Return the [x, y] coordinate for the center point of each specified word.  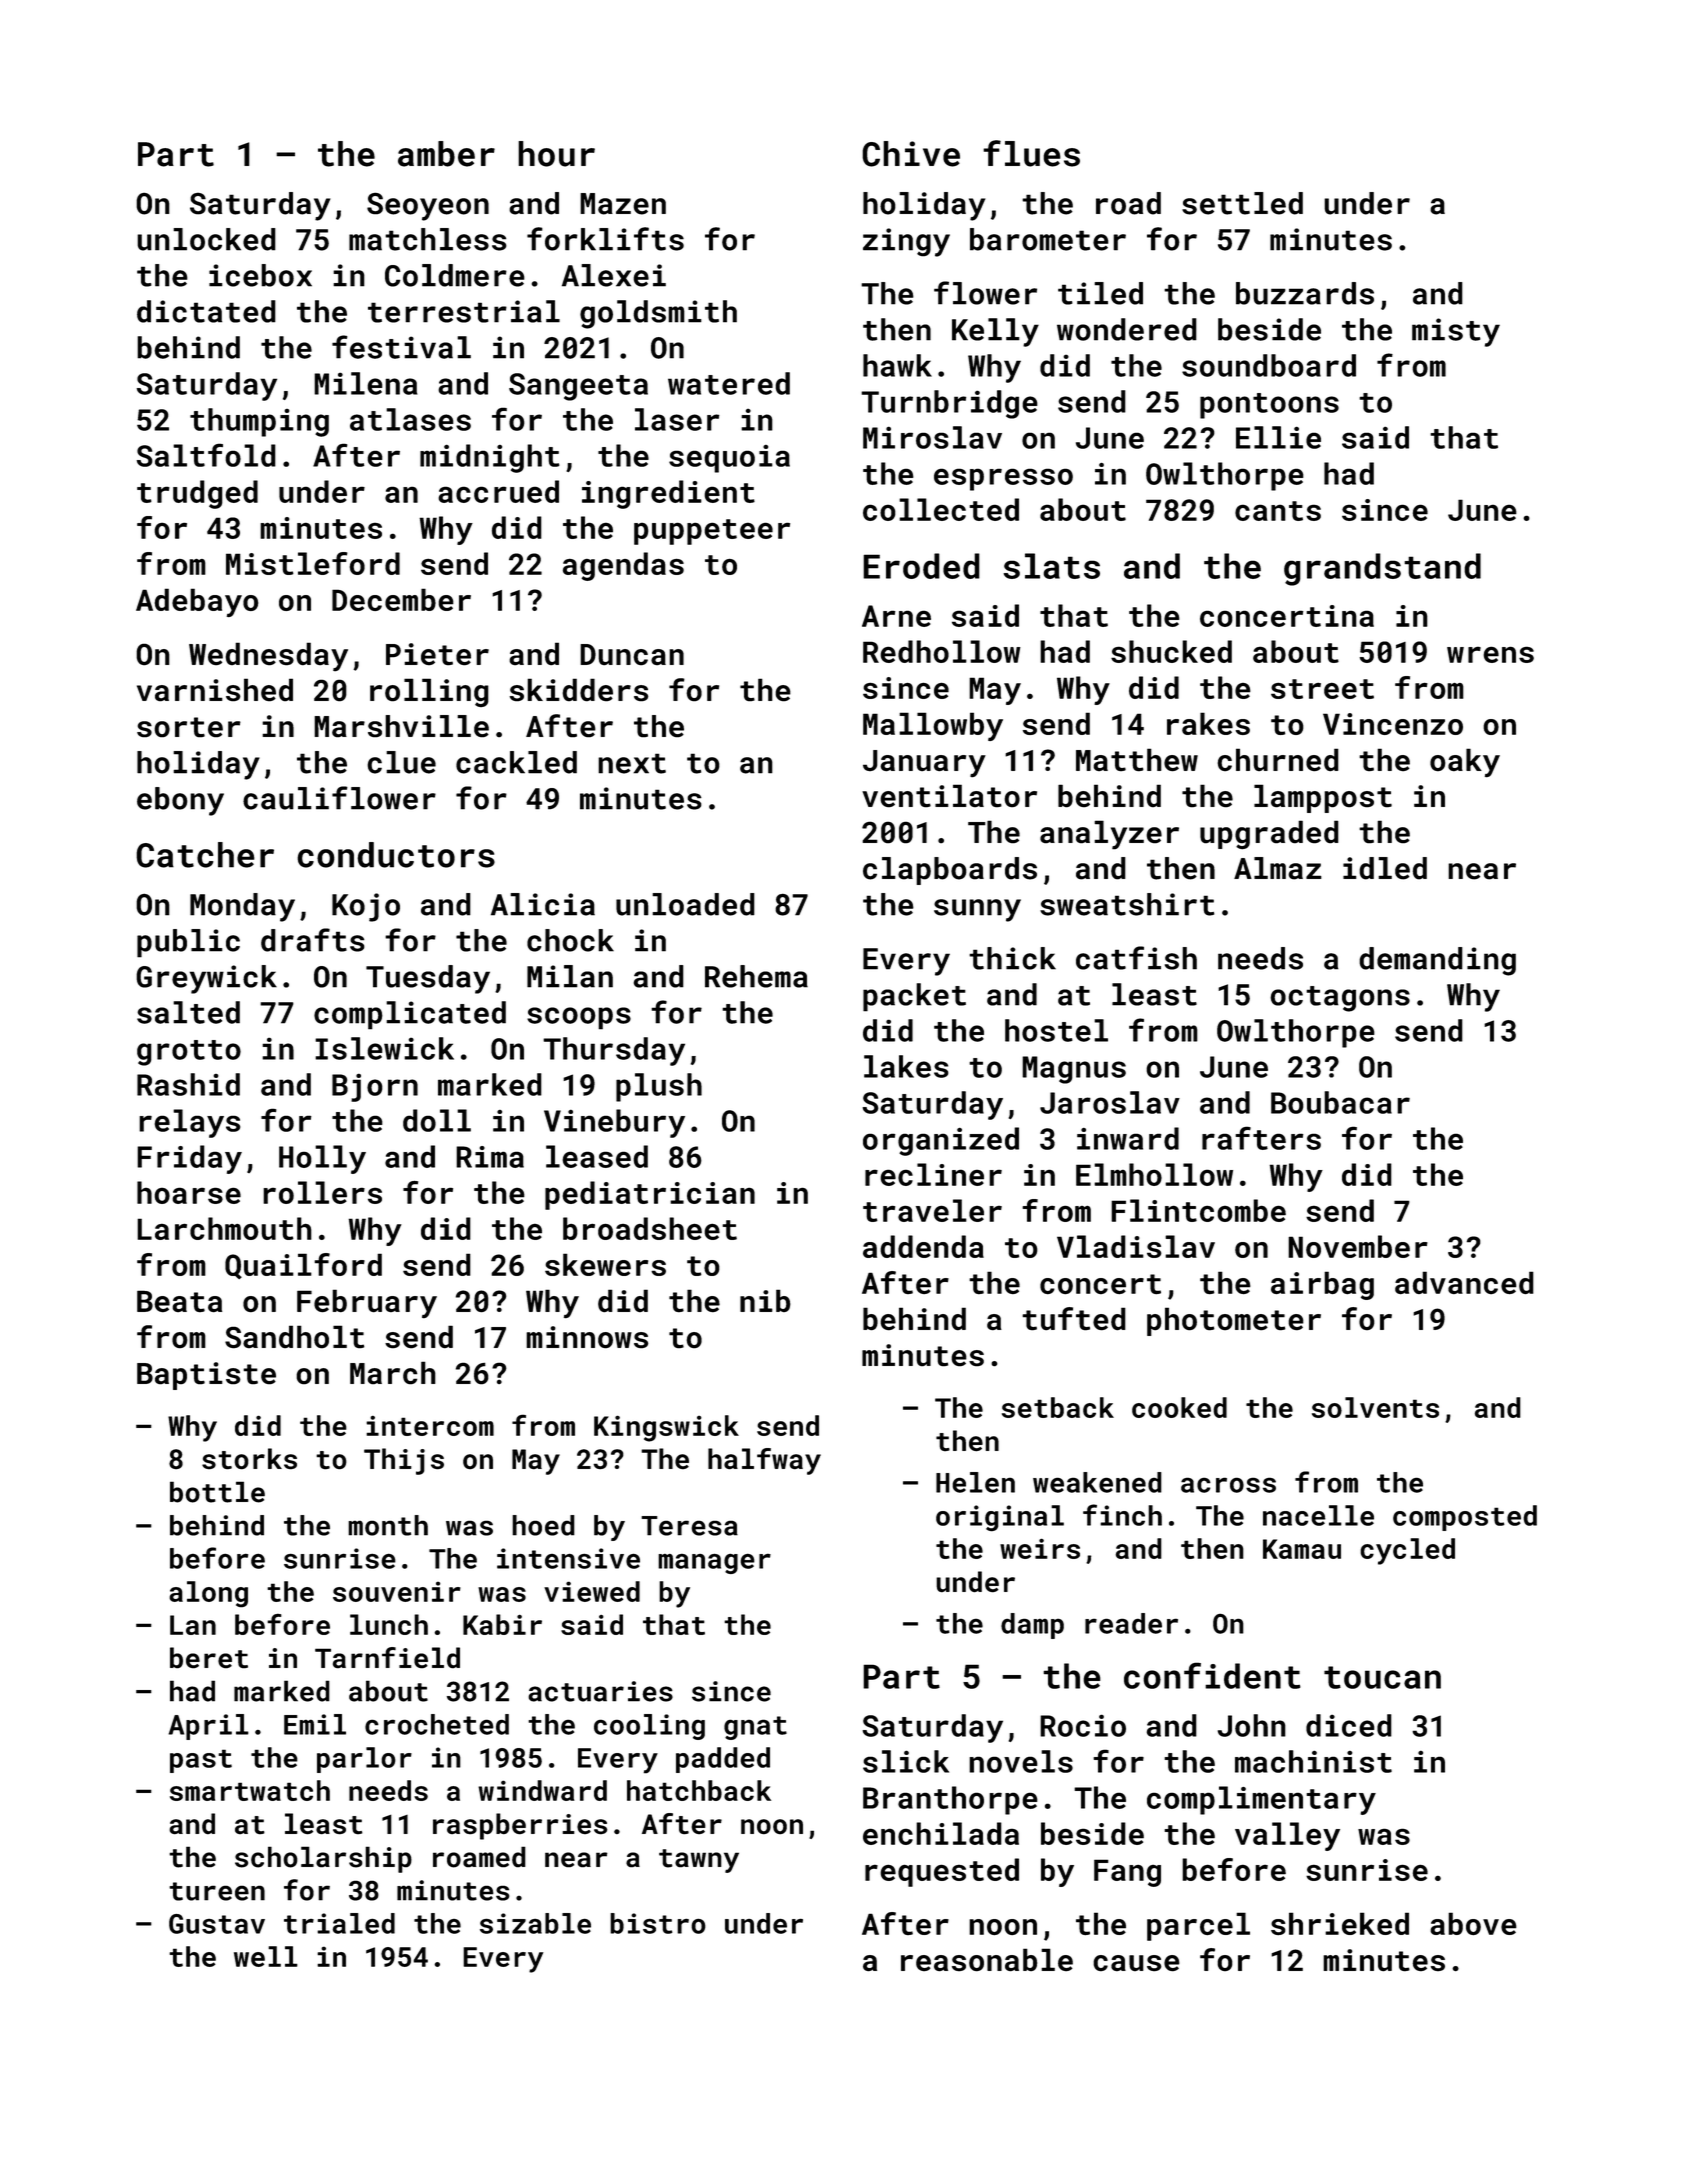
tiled [1100, 293]
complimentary [1261, 1800]
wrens [1490, 654]
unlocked [206, 239]
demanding [1437, 961]
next [632, 763]
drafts [313, 940]
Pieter [437, 654]
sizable [535, 1923]
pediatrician [650, 1195]
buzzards [1305, 293]
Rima [490, 1157]
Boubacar [1340, 1102]
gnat [755, 1728]
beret [209, 1658]
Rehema [756, 976]
